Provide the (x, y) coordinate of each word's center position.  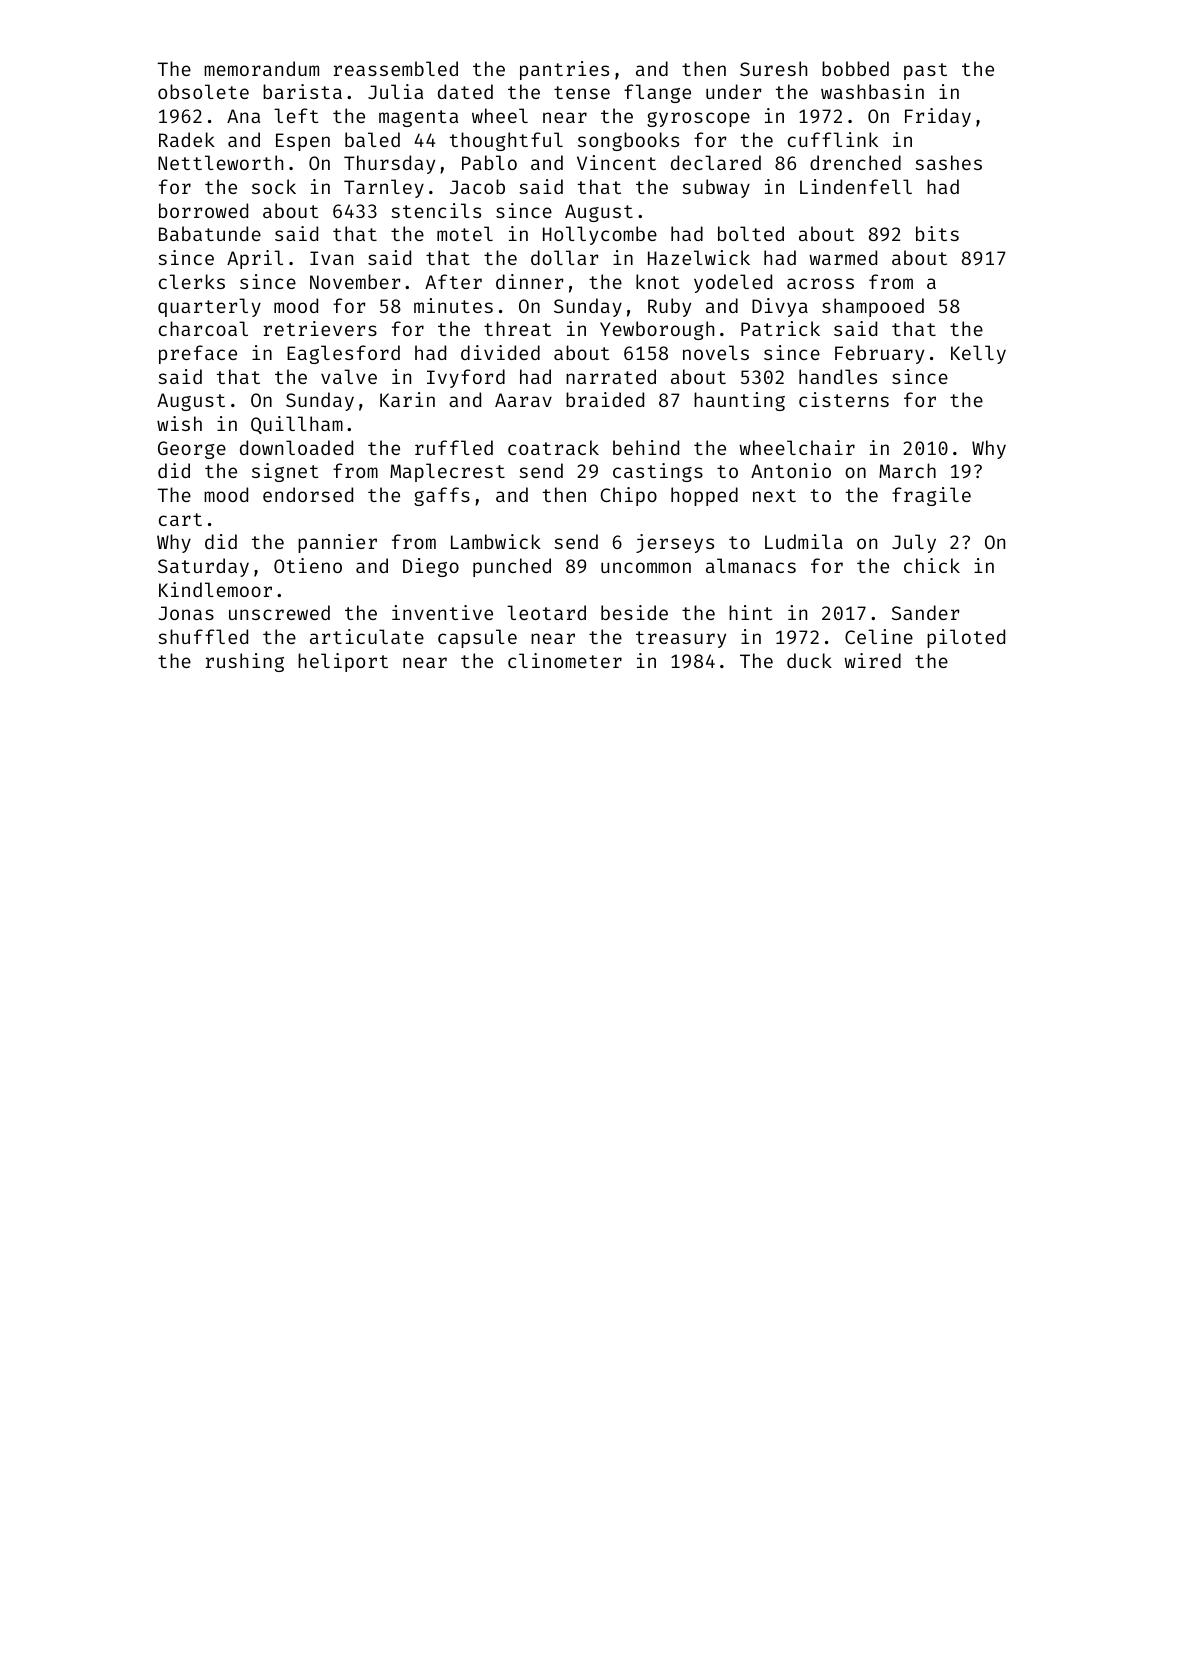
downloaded (296, 447)
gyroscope (698, 119)
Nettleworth (220, 162)
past (925, 71)
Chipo (629, 496)
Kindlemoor (215, 589)
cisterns (844, 399)
